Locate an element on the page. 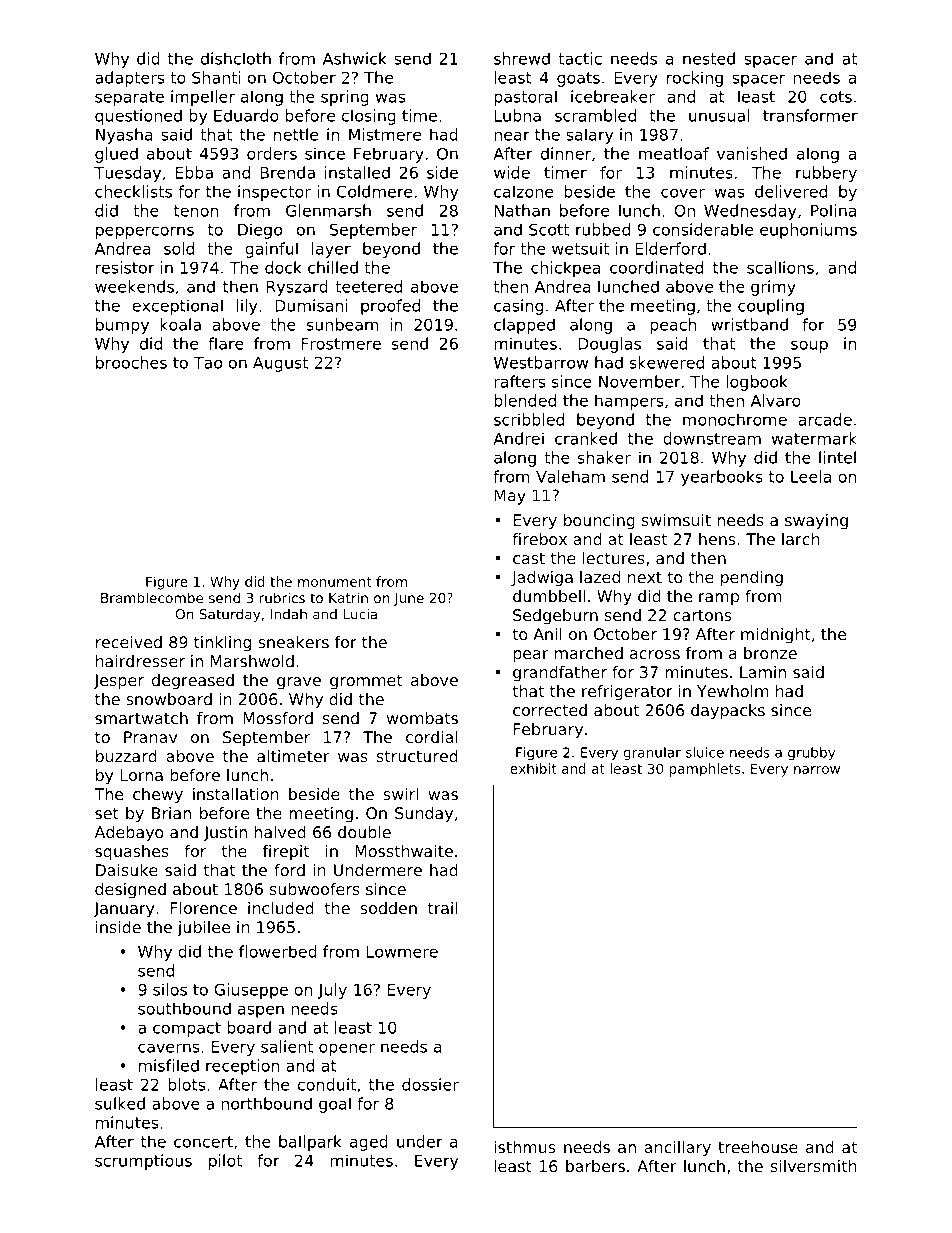  Ebba is located at coordinates (194, 172).
